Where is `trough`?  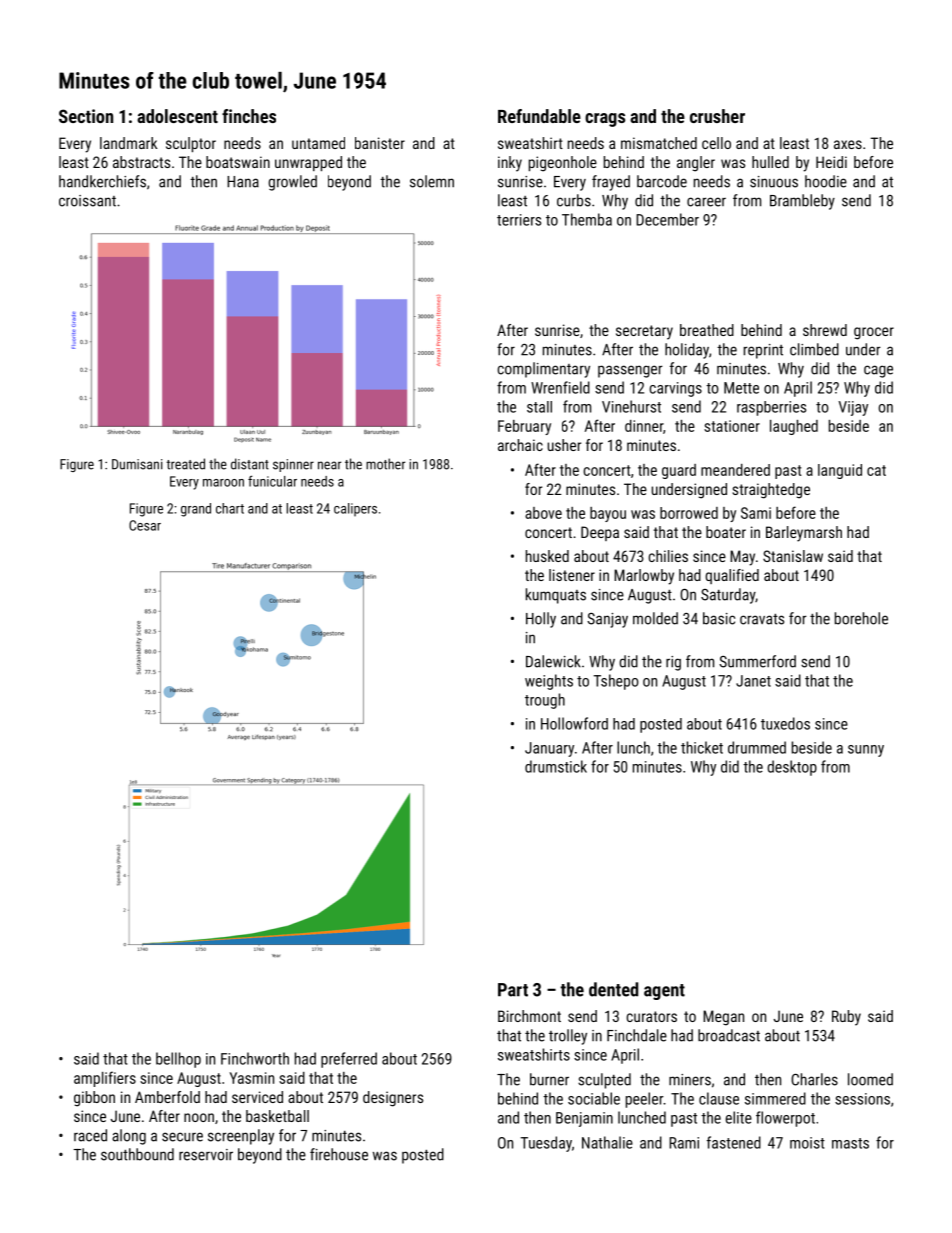 trough is located at coordinates (545, 701).
